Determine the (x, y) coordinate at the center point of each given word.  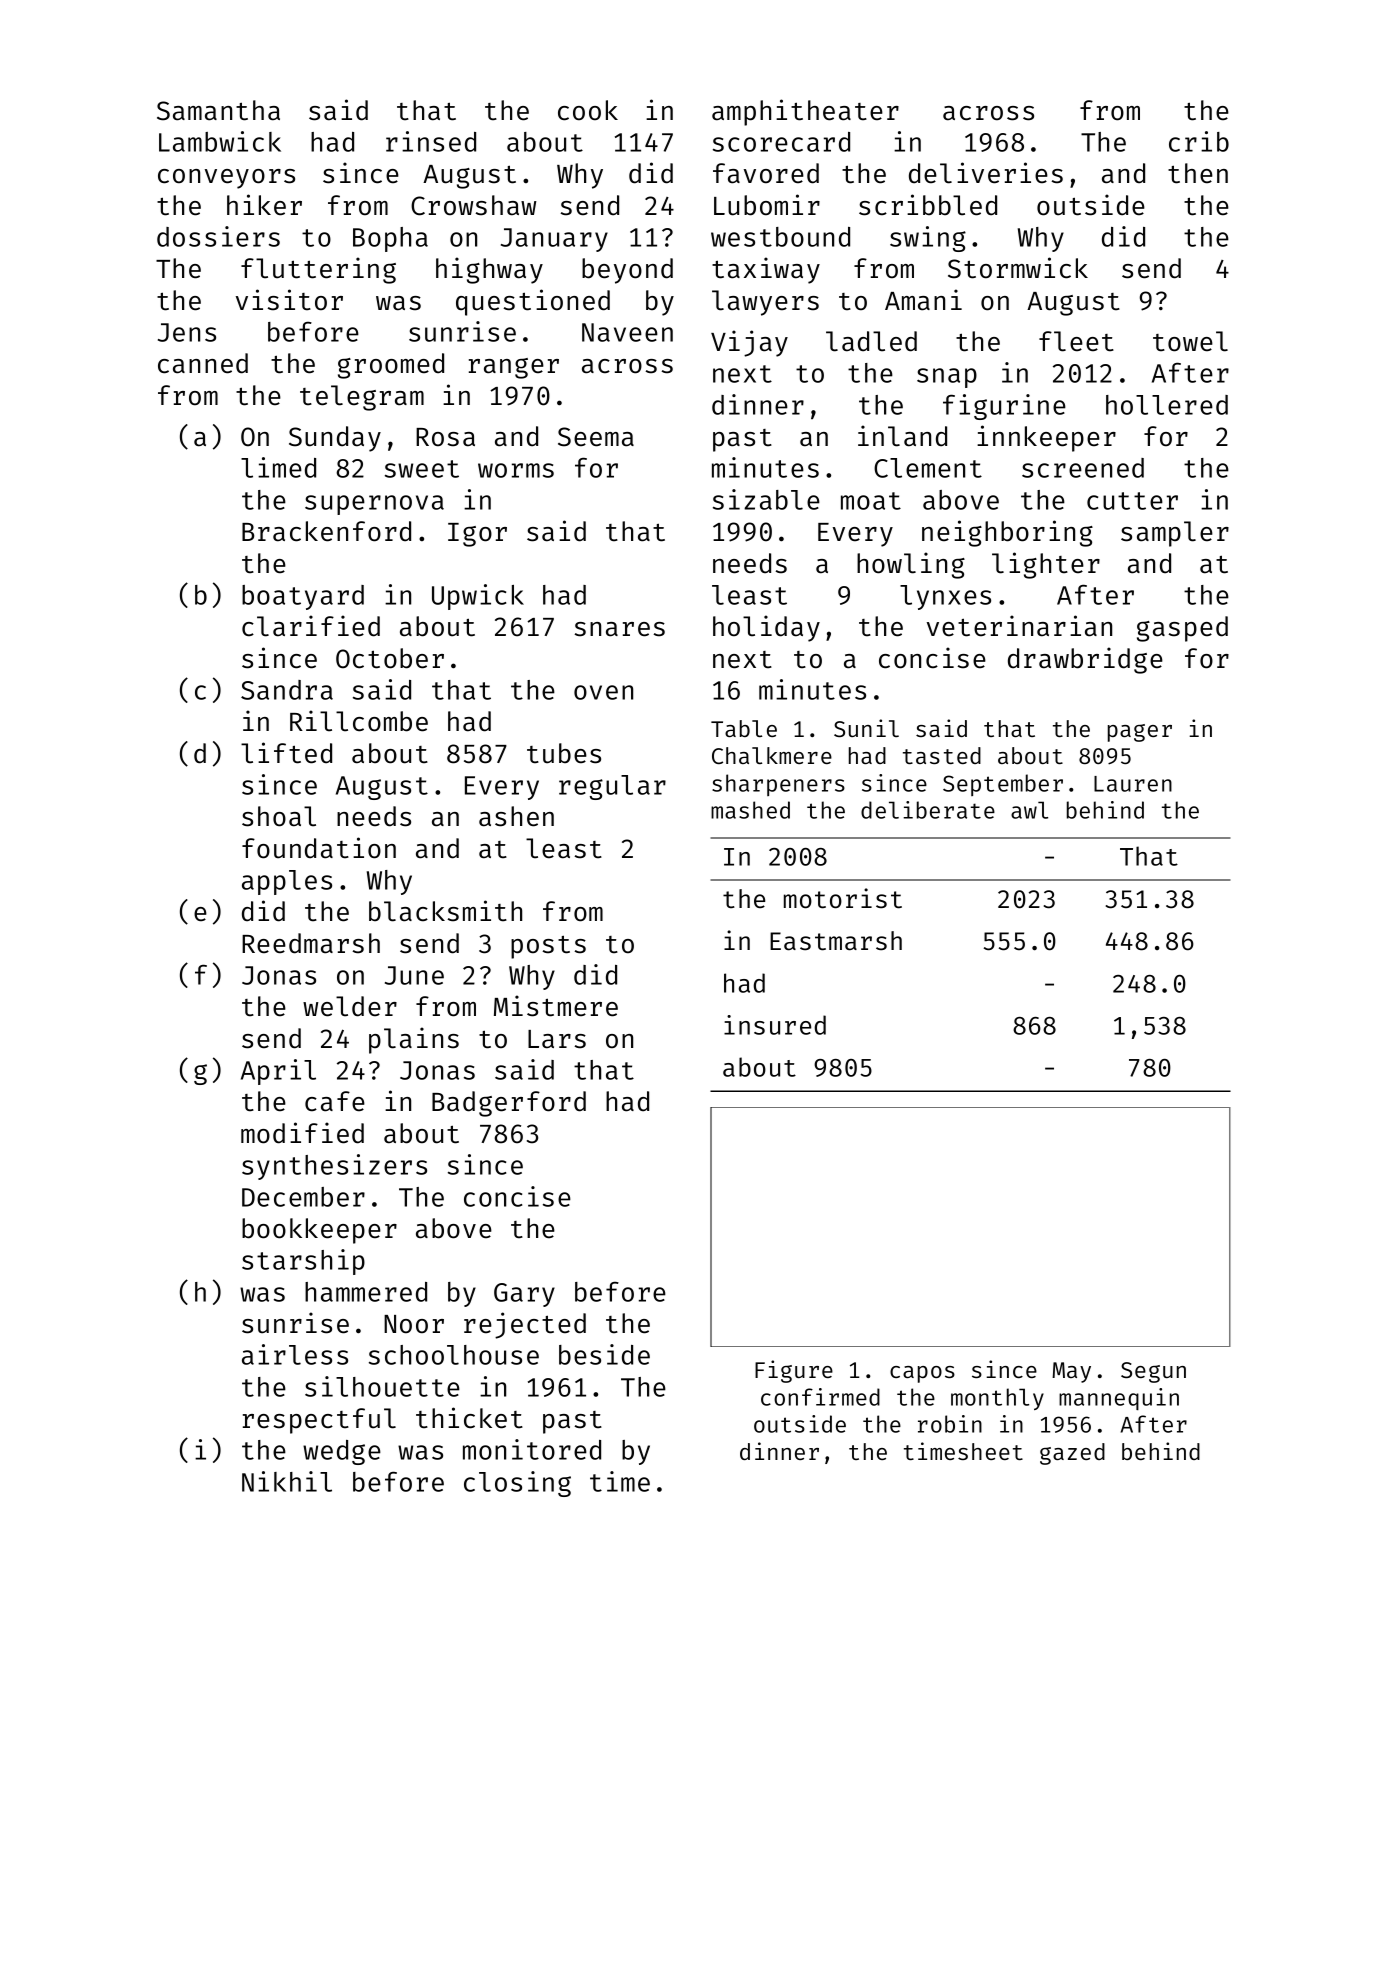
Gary (524, 1295)
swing (928, 239)
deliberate (928, 810)
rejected (525, 1325)
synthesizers (334, 1167)
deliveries (986, 173)
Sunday (335, 439)
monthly (997, 1399)
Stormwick (1018, 268)
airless (295, 1354)
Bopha (390, 239)
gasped (1182, 629)
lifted (286, 753)
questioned (533, 302)
